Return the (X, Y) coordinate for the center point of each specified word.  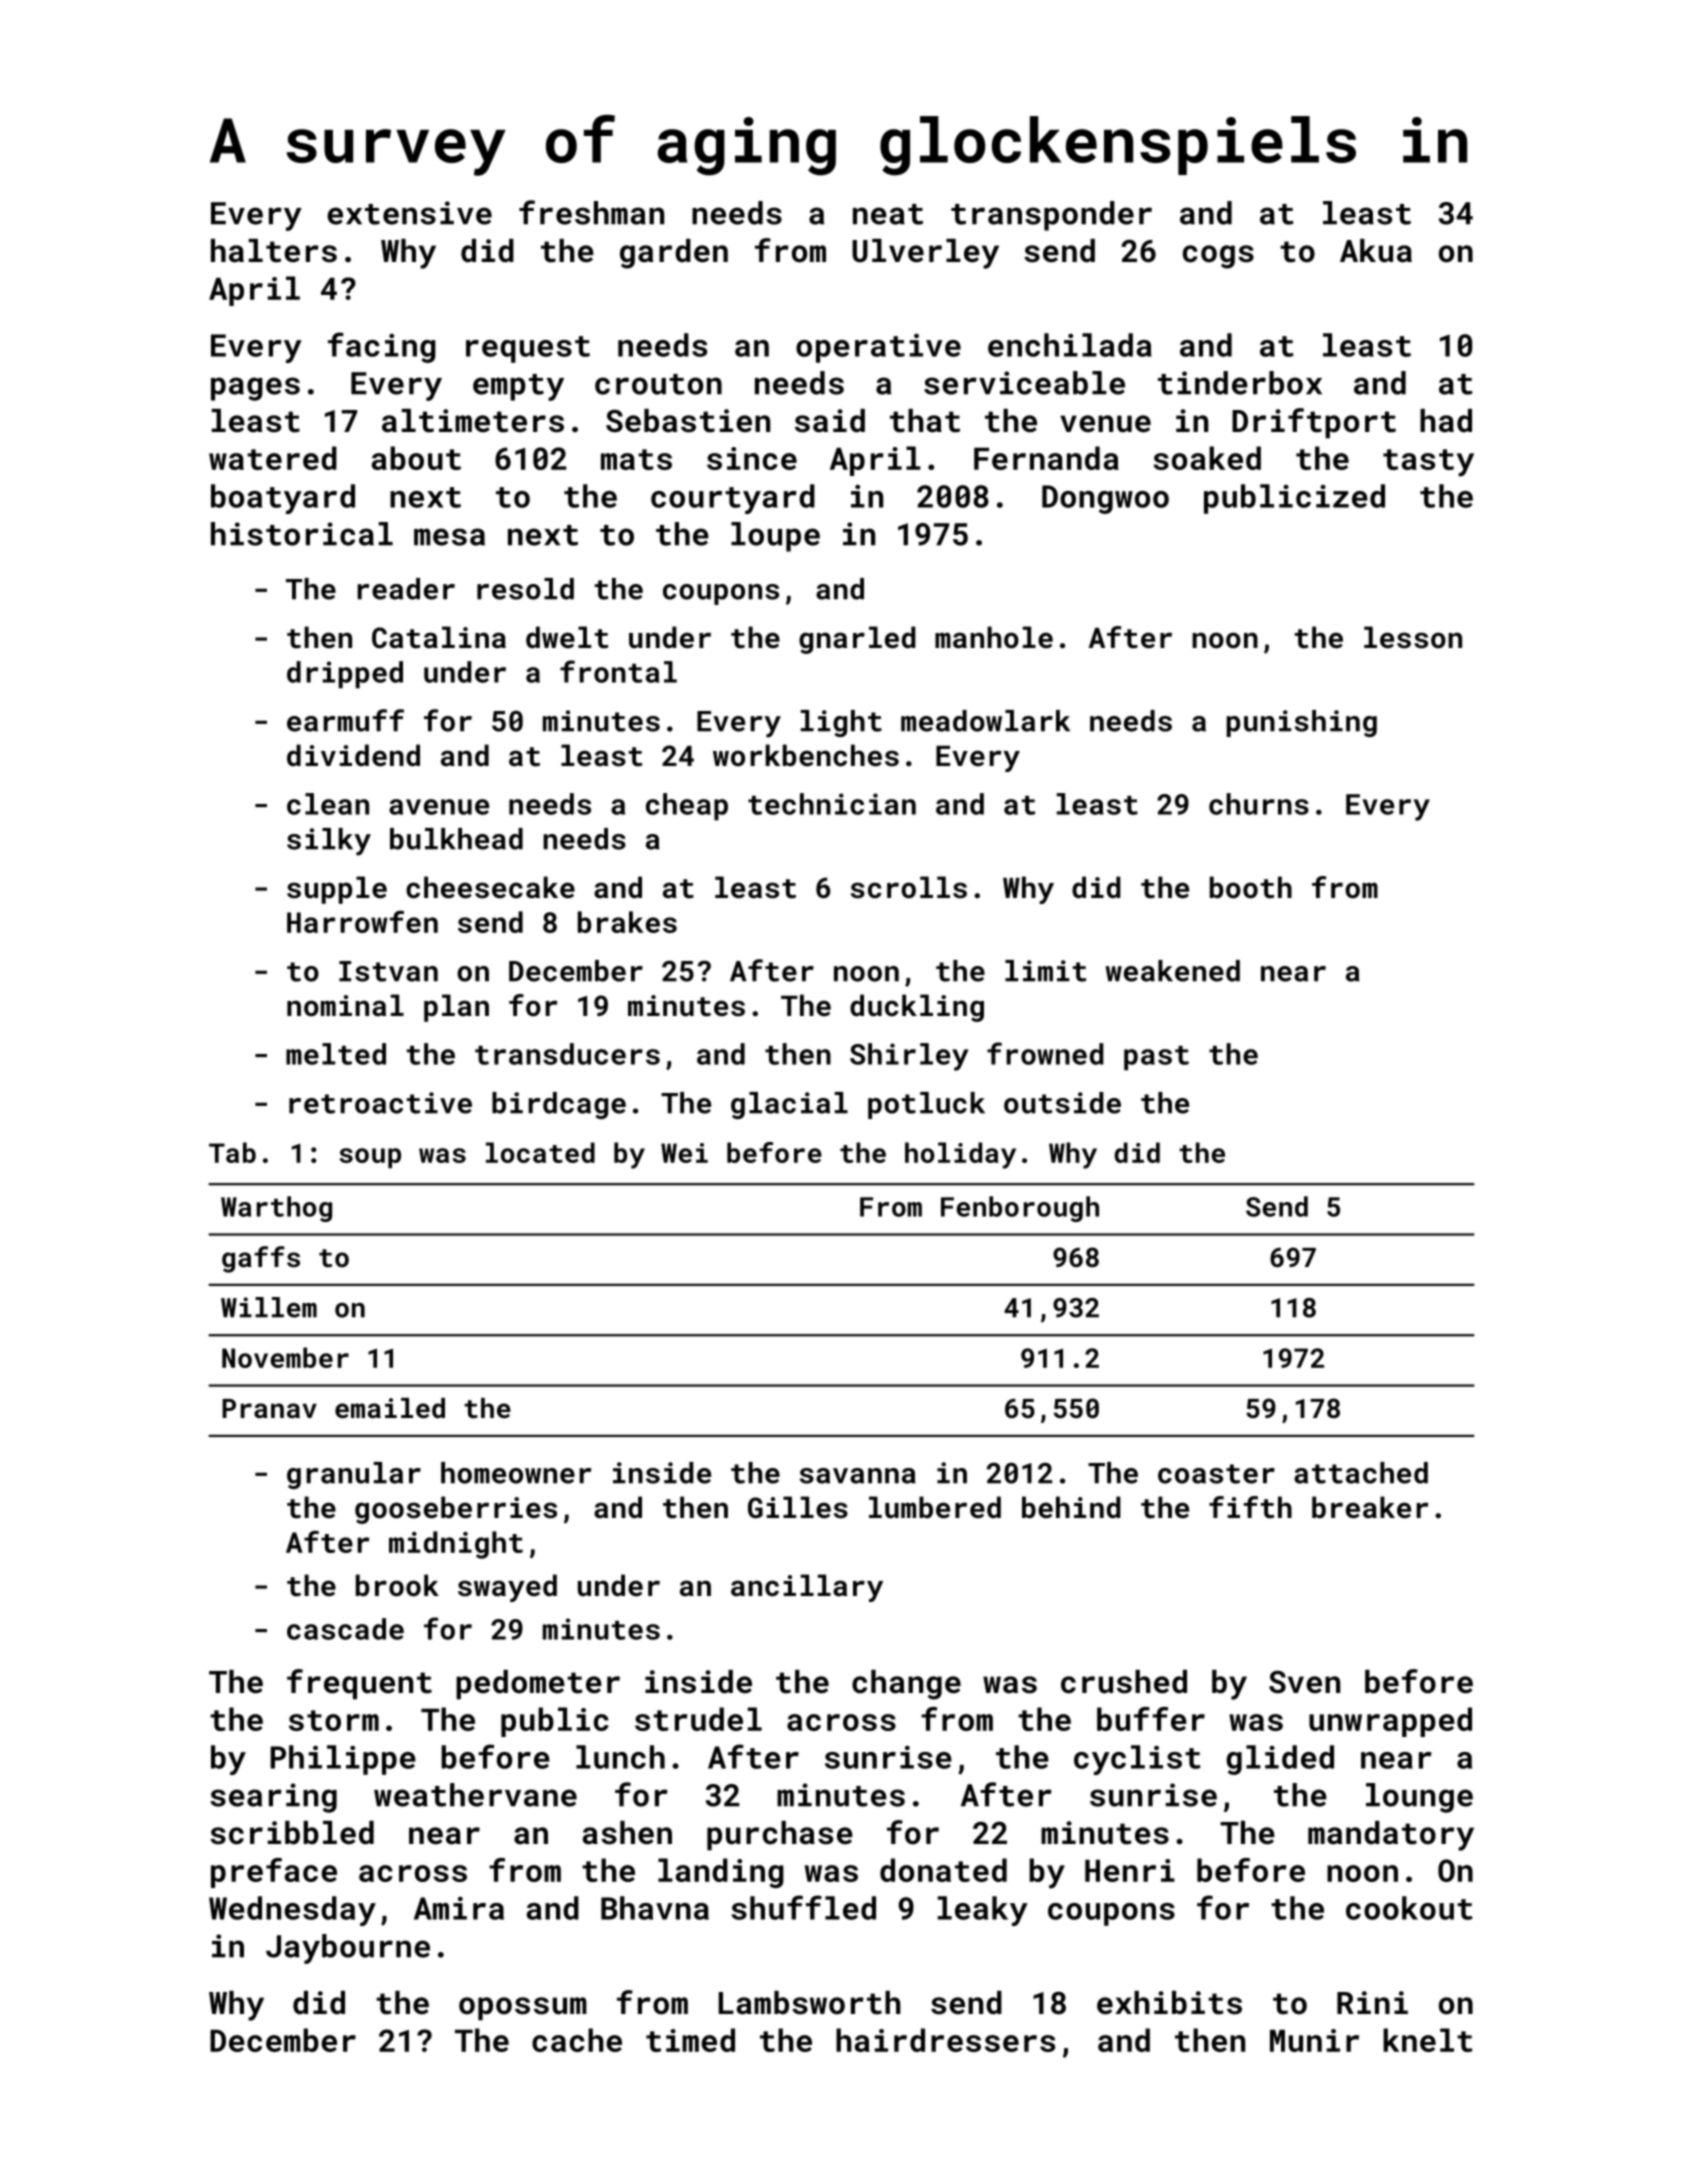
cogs (1218, 257)
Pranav (269, 1408)
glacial (789, 1105)
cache (577, 2040)
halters (274, 251)
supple (337, 890)
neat (888, 214)
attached (1361, 1473)
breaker (1370, 1507)
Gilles (798, 1507)
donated (943, 1870)
